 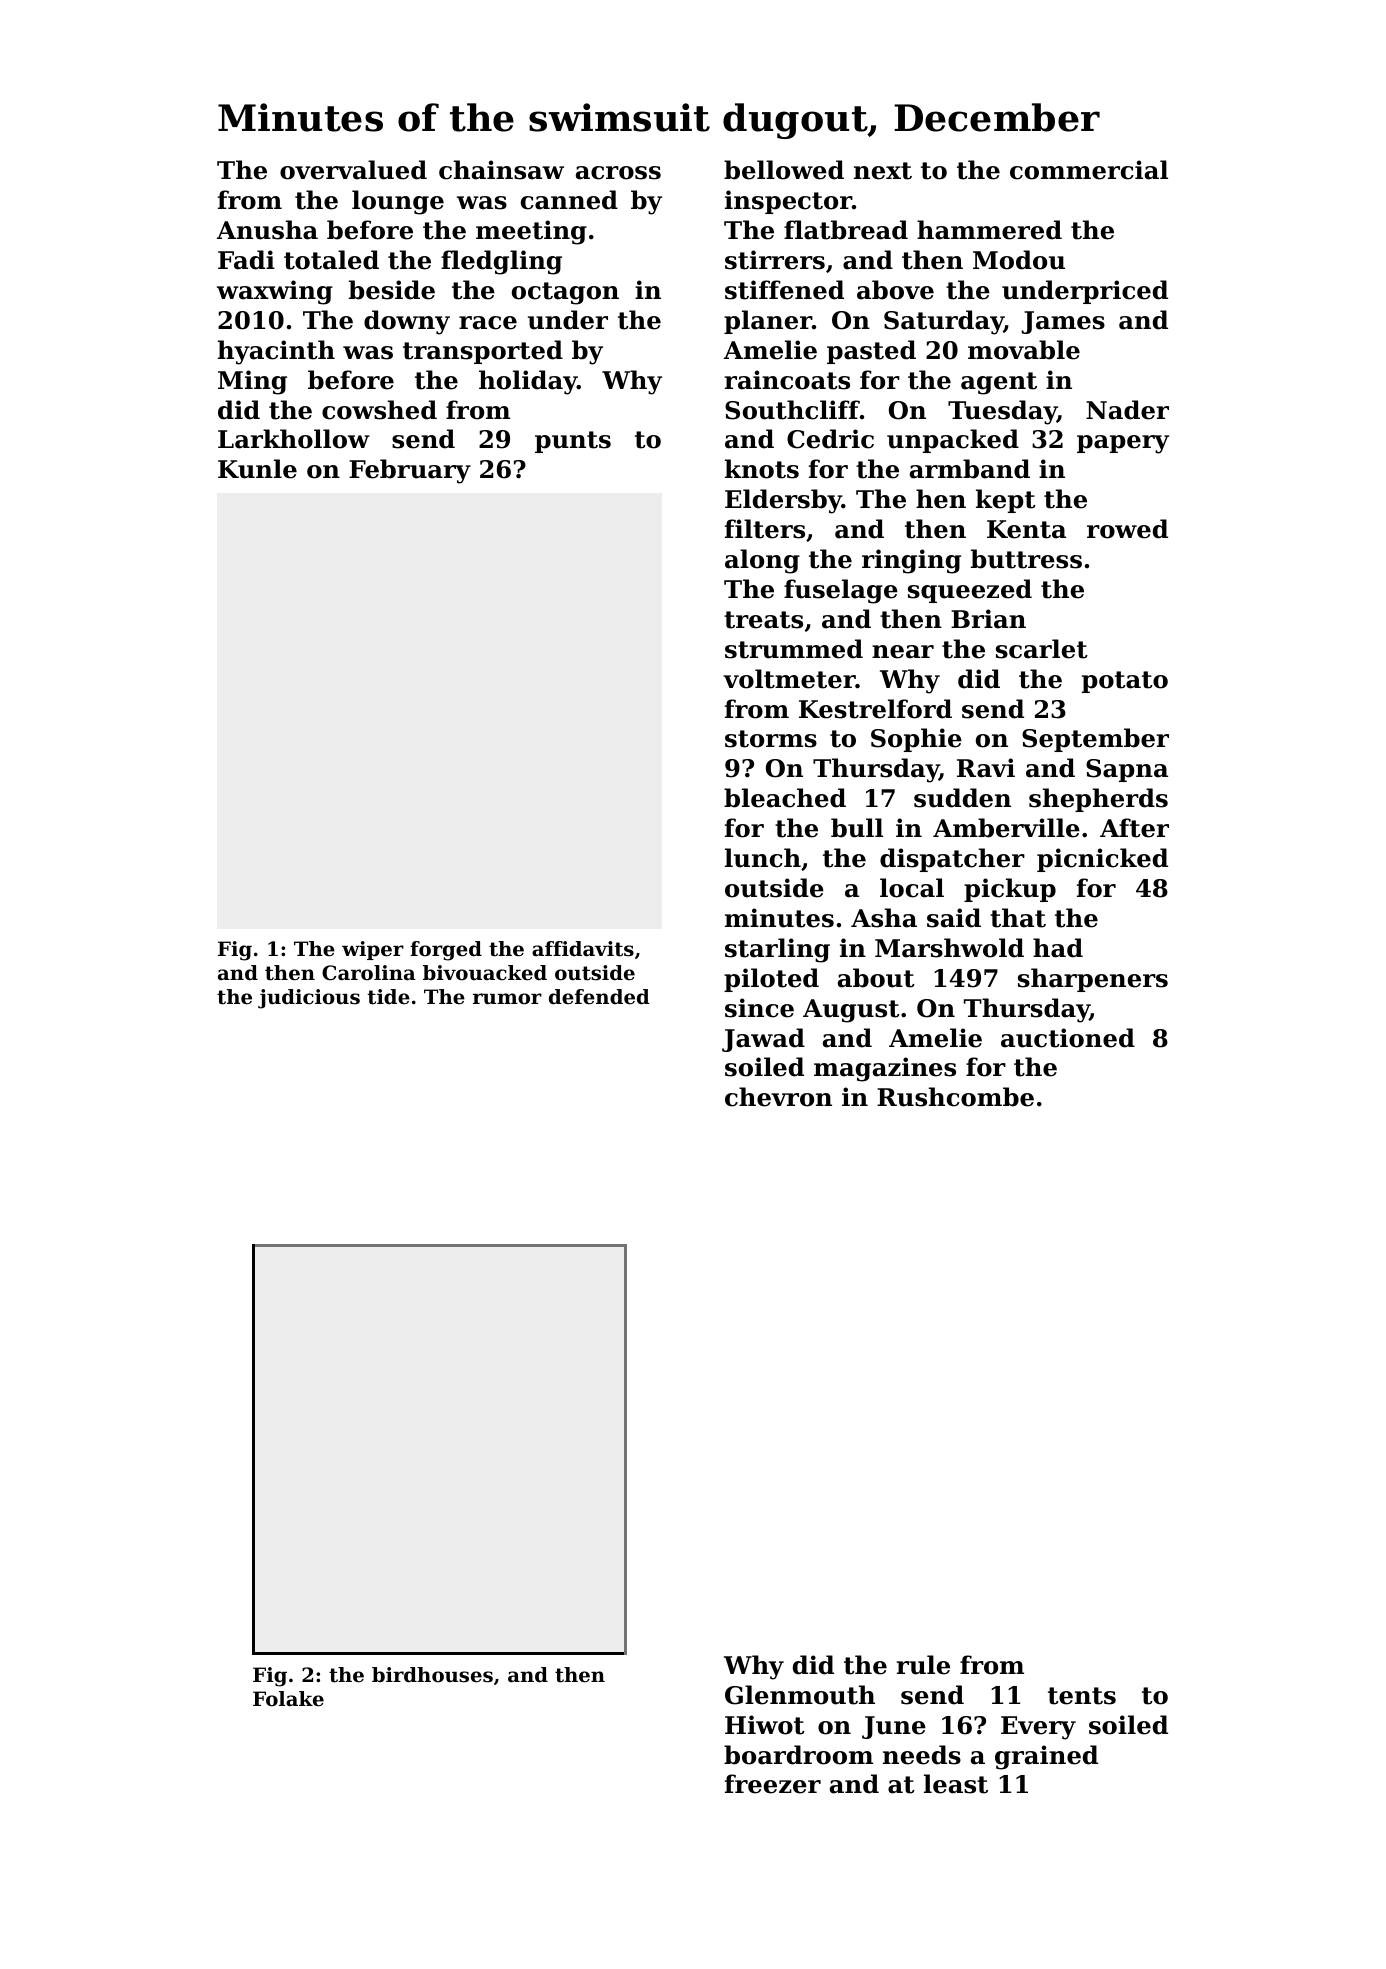 What do you see at coordinates (389, 997) in the screenshot?
I see `tide` at bounding box center [389, 997].
